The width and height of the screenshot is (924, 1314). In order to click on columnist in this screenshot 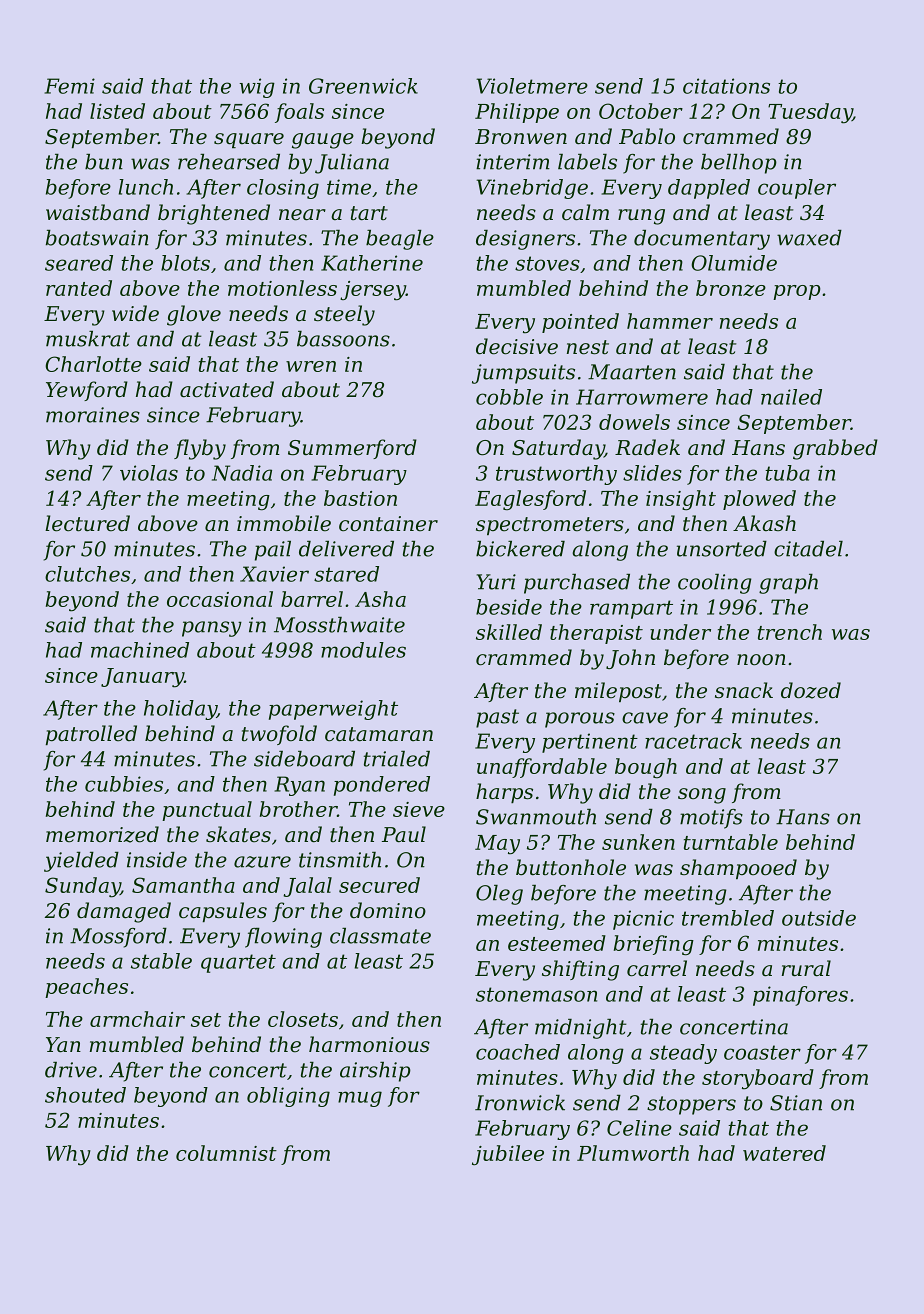, I will do `click(226, 1153)`.
